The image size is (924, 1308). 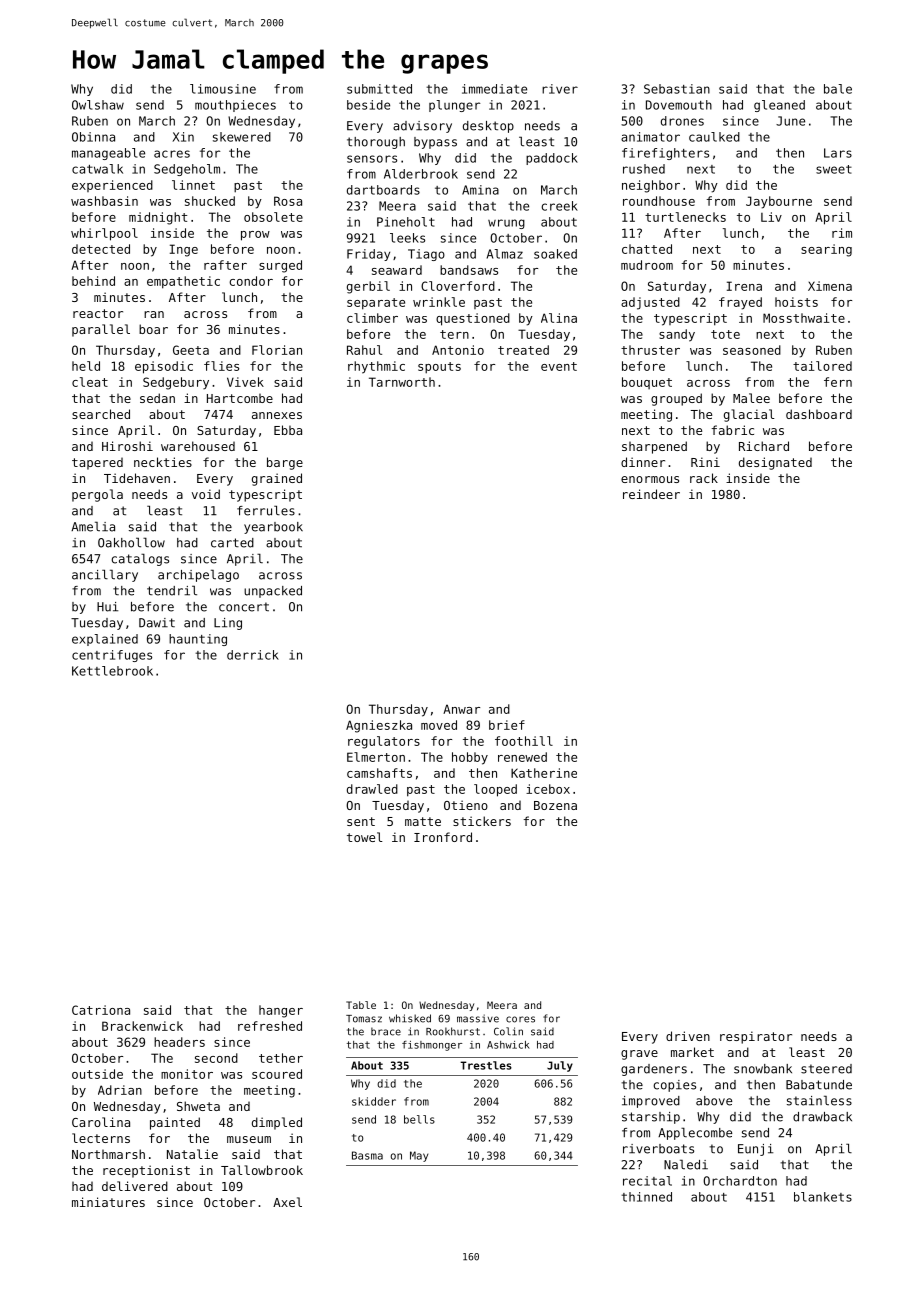 I want to click on Bozena, so click(x=555, y=805).
